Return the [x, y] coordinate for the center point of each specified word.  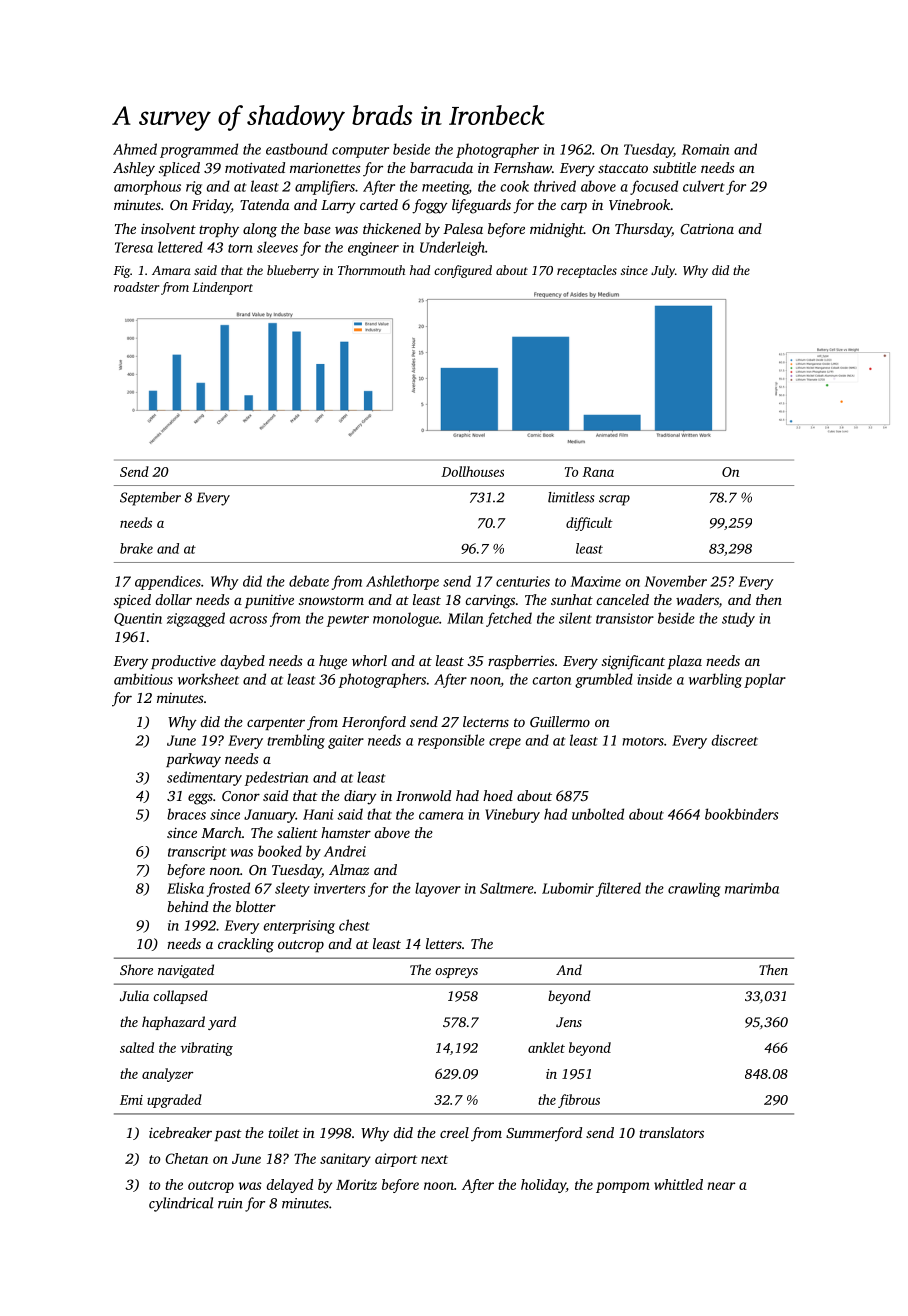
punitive [269, 601]
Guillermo [560, 721]
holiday [543, 1186]
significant [633, 662]
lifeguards [481, 206]
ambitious [143, 679]
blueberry [293, 271]
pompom [623, 1187]
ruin [230, 1203]
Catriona [707, 229]
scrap [614, 500]
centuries [523, 581]
